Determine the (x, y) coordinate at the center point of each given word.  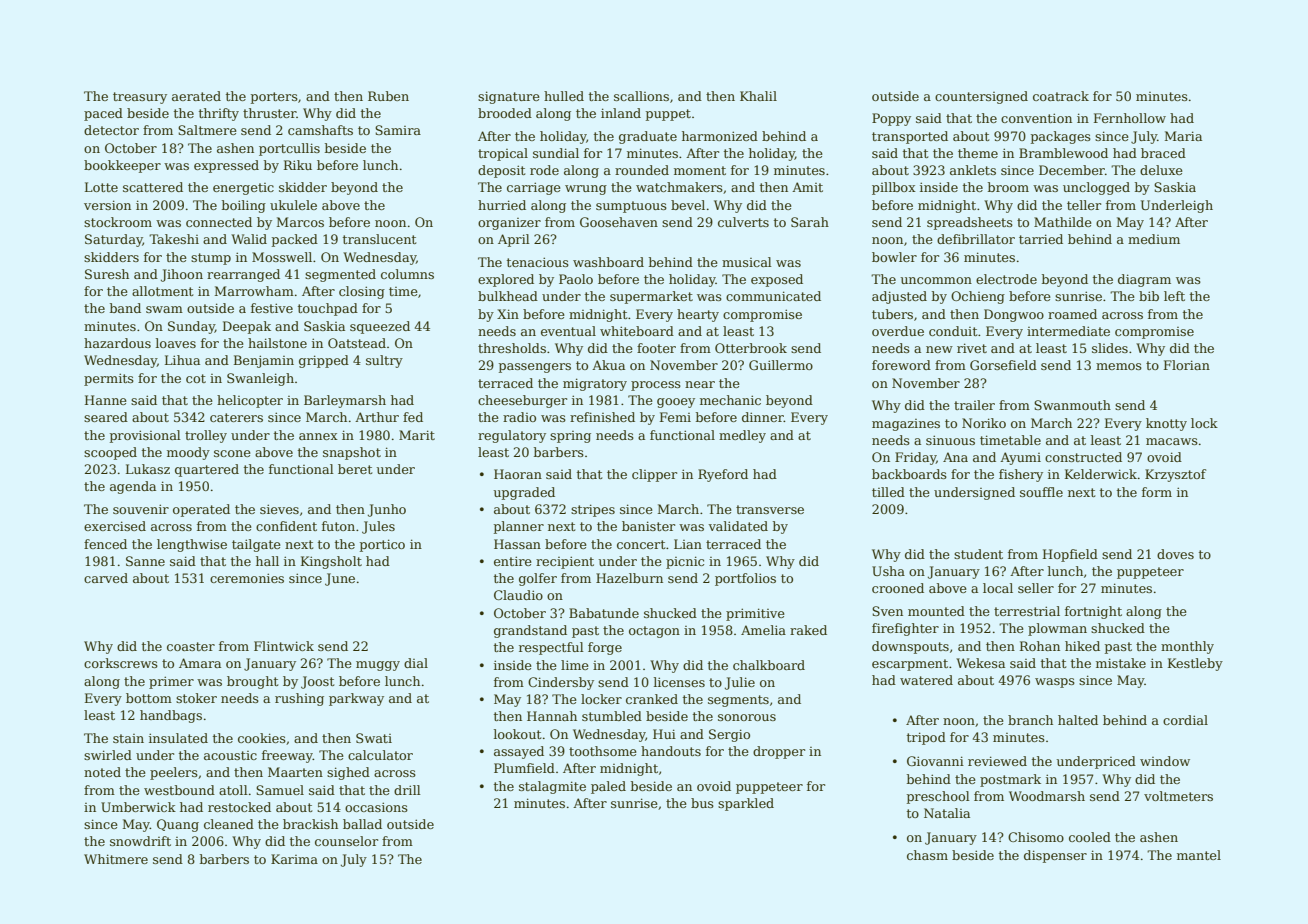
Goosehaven (619, 222)
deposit (501, 171)
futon (338, 526)
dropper (779, 752)
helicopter (250, 401)
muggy (378, 666)
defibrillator (976, 239)
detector (111, 130)
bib (1149, 296)
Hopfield (1070, 555)
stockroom (118, 222)
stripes (593, 510)
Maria (1183, 136)
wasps (1055, 683)
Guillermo (781, 365)
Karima (294, 859)
